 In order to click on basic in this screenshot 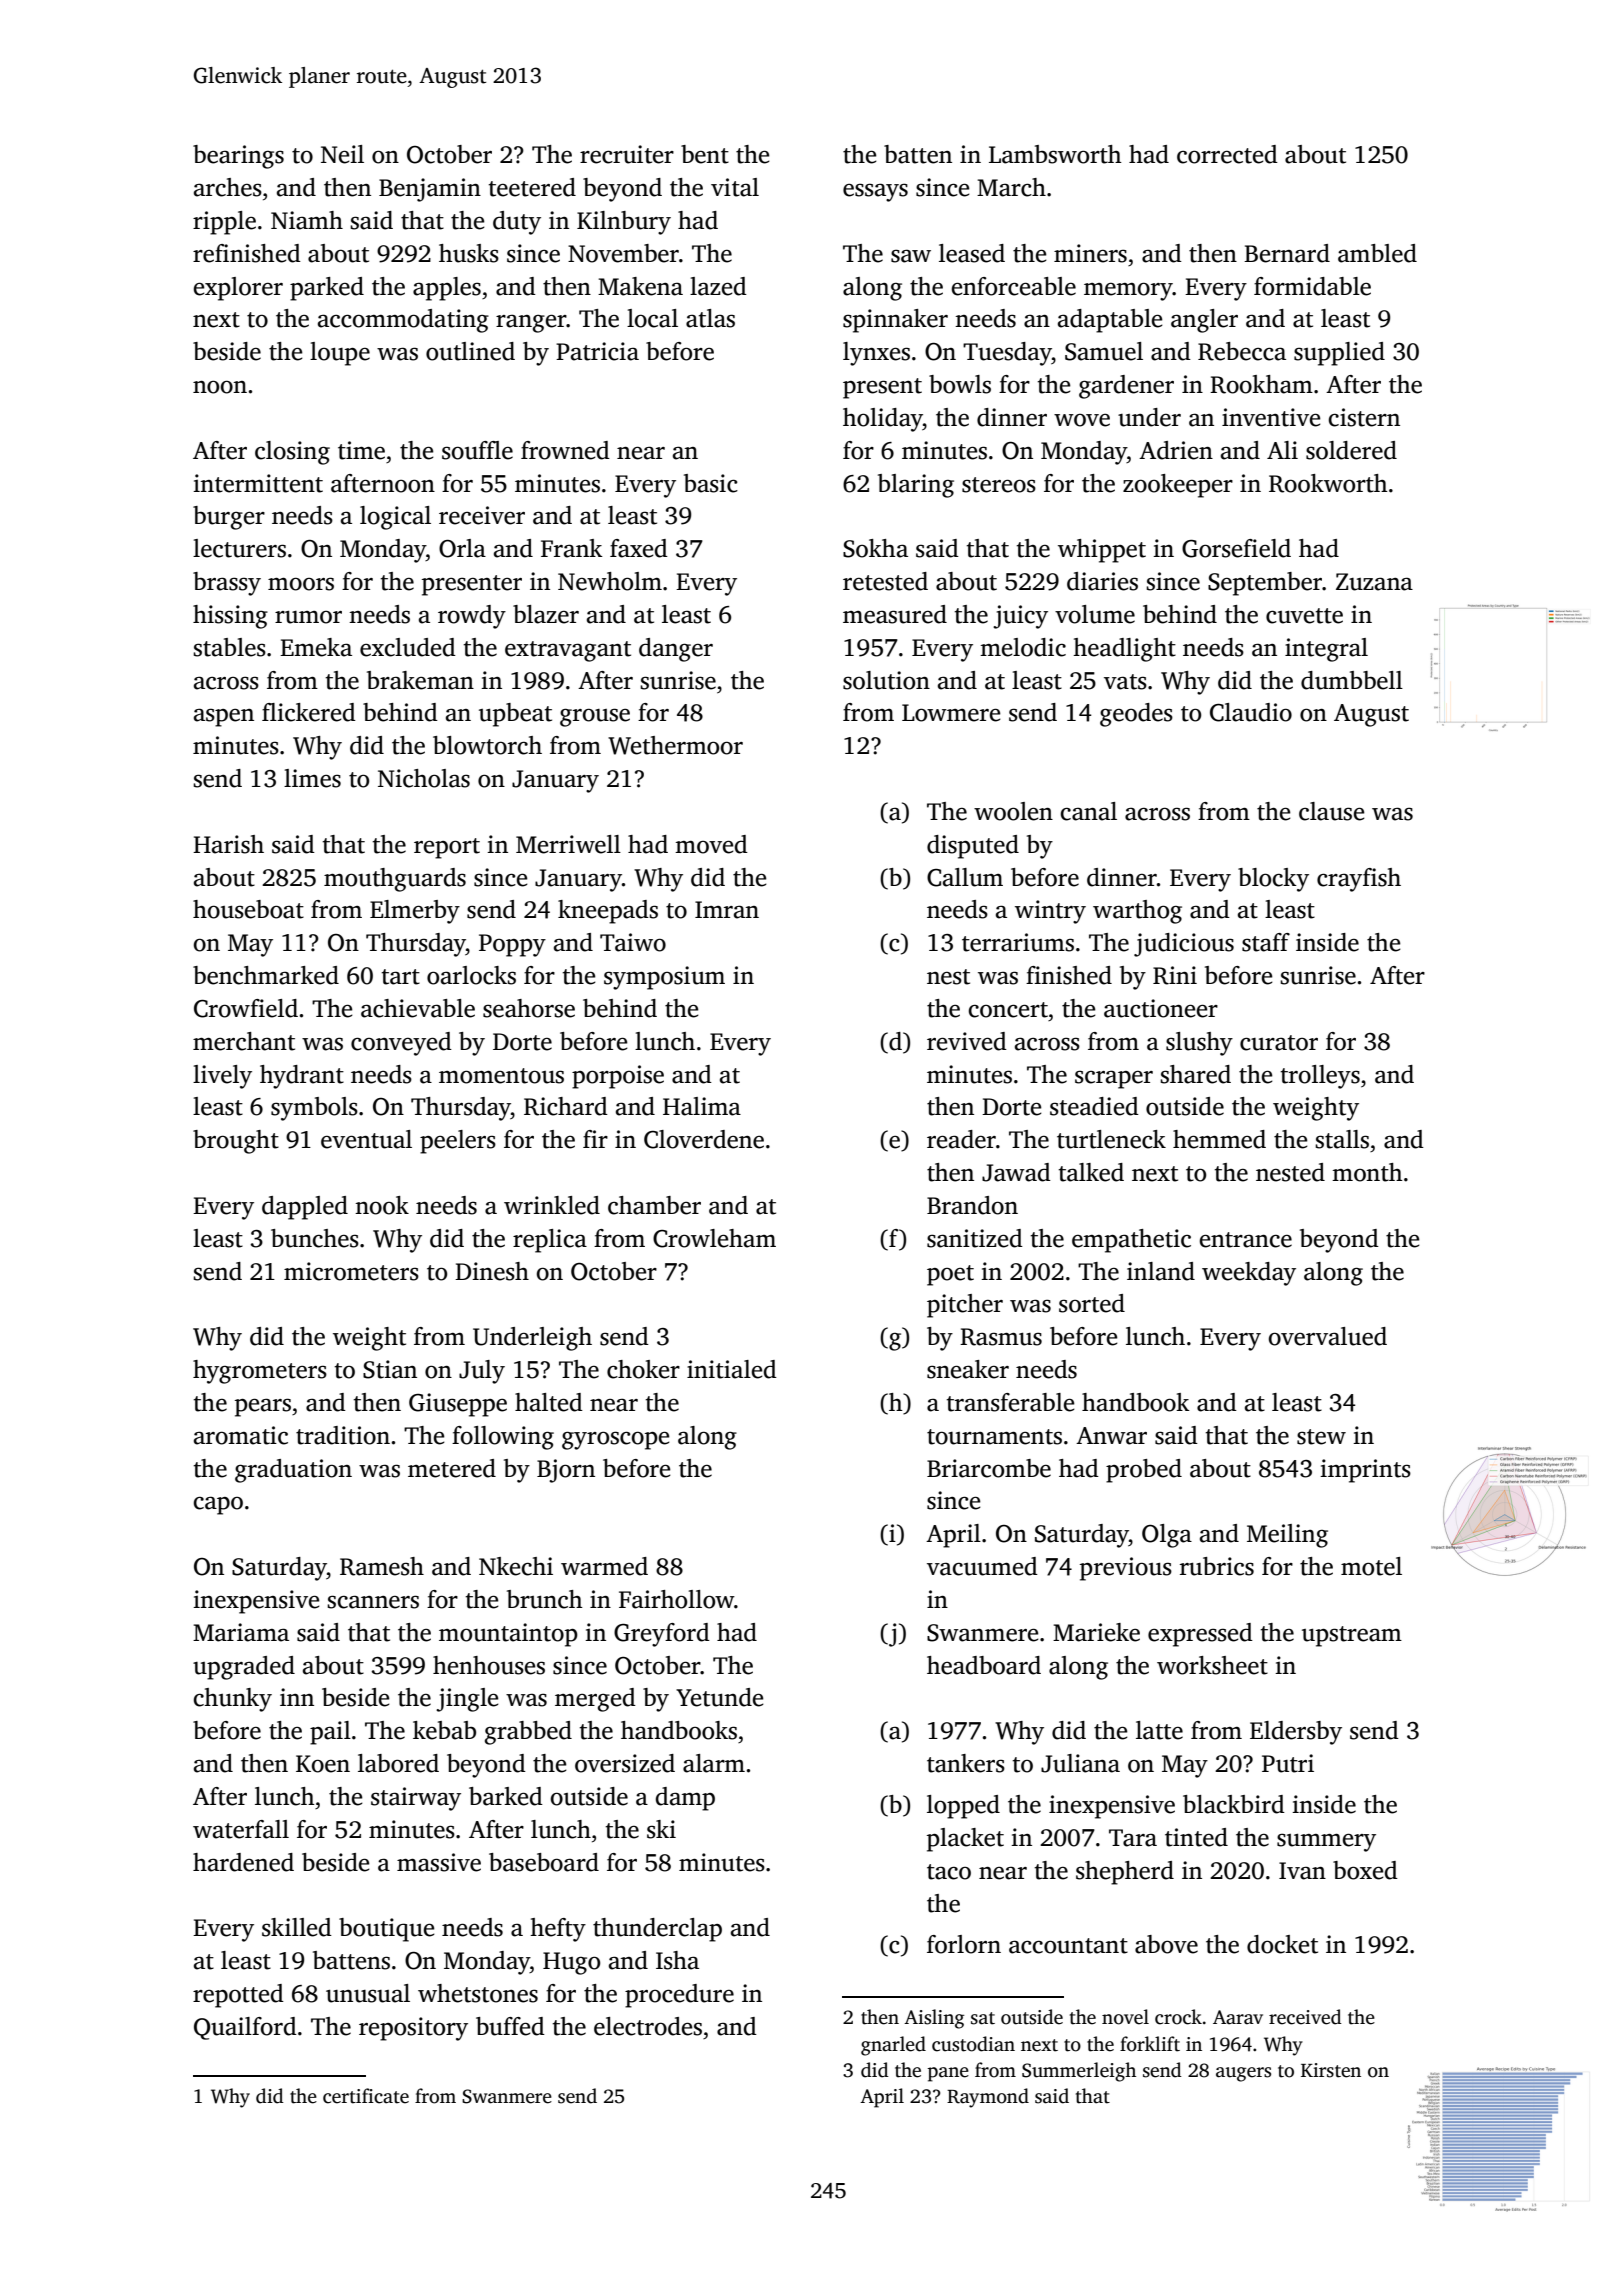, I will do `click(711, 483)`.
